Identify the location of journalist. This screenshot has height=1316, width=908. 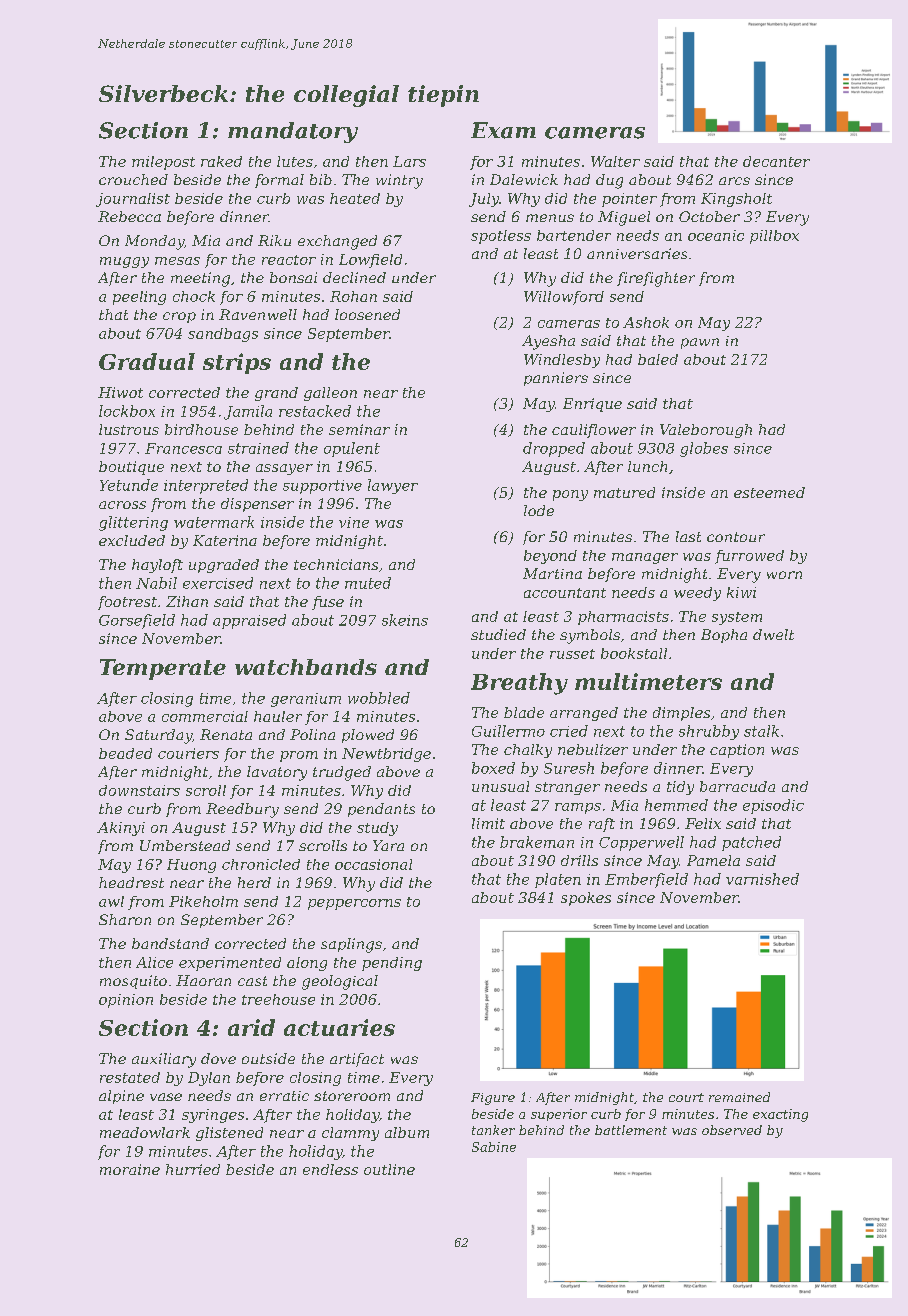
(133, 200).
